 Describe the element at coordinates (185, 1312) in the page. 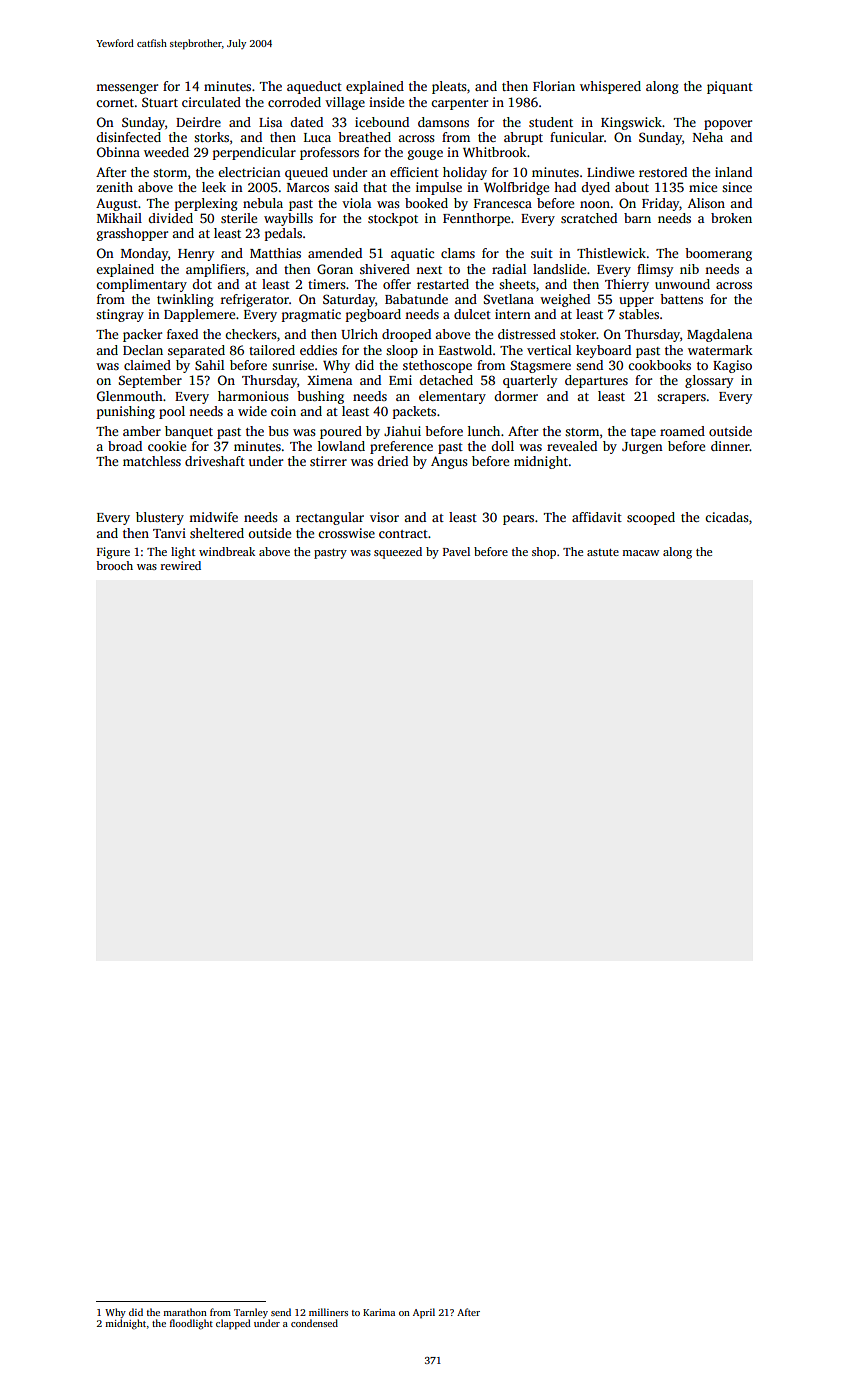

I see `marathon` at that location.
